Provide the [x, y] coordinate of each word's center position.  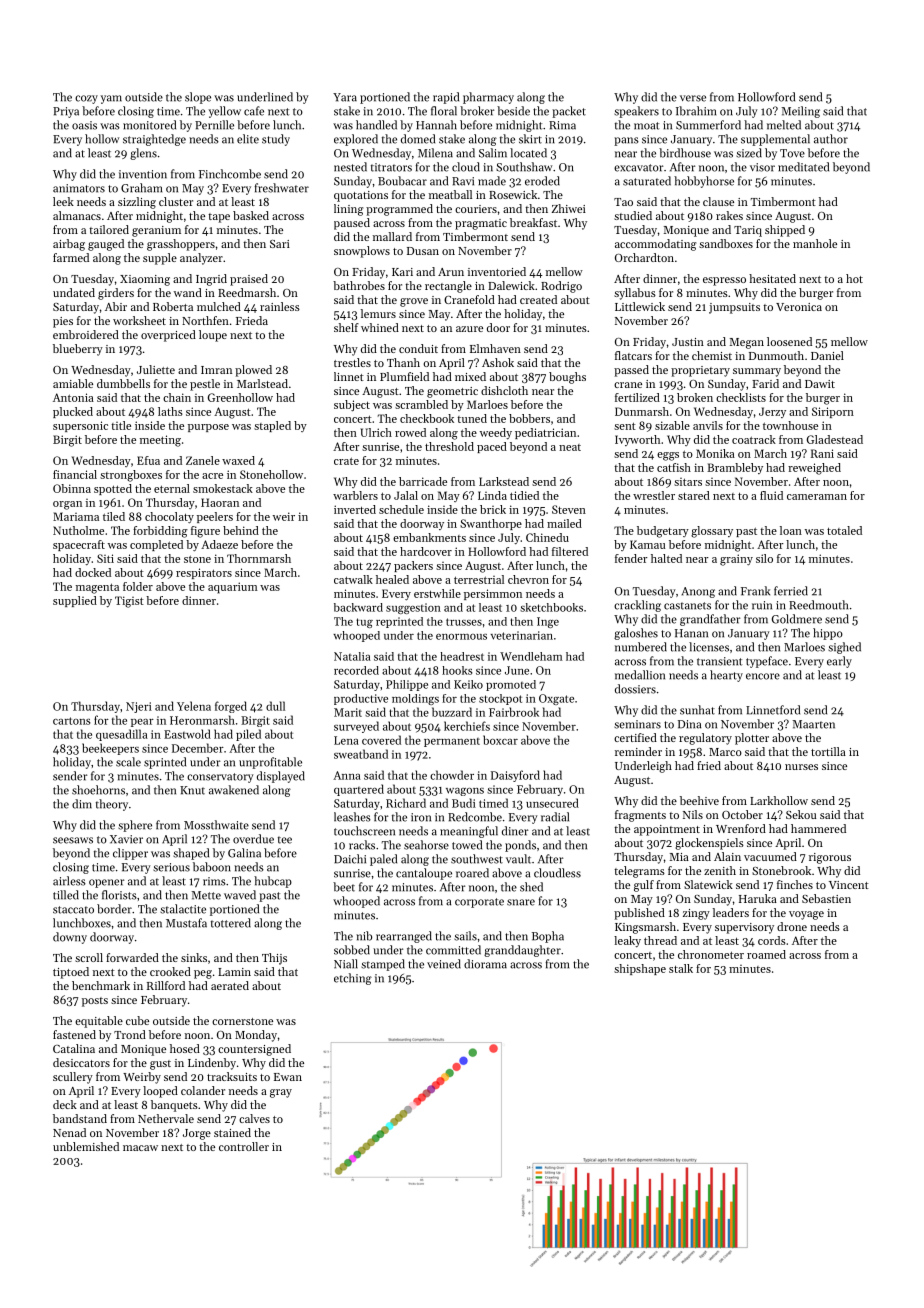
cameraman [817, 497]
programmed [399, 210]
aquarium [233, 588]
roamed [766, 954]
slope [198, 98]
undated [74, 292]
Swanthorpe [491, 524]
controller [244, 1146]
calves [254, 1118]
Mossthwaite [216, 825]
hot [854, 278]
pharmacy [488, 98]
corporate [479, 903]
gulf [644, 886]
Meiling [800, 112]
